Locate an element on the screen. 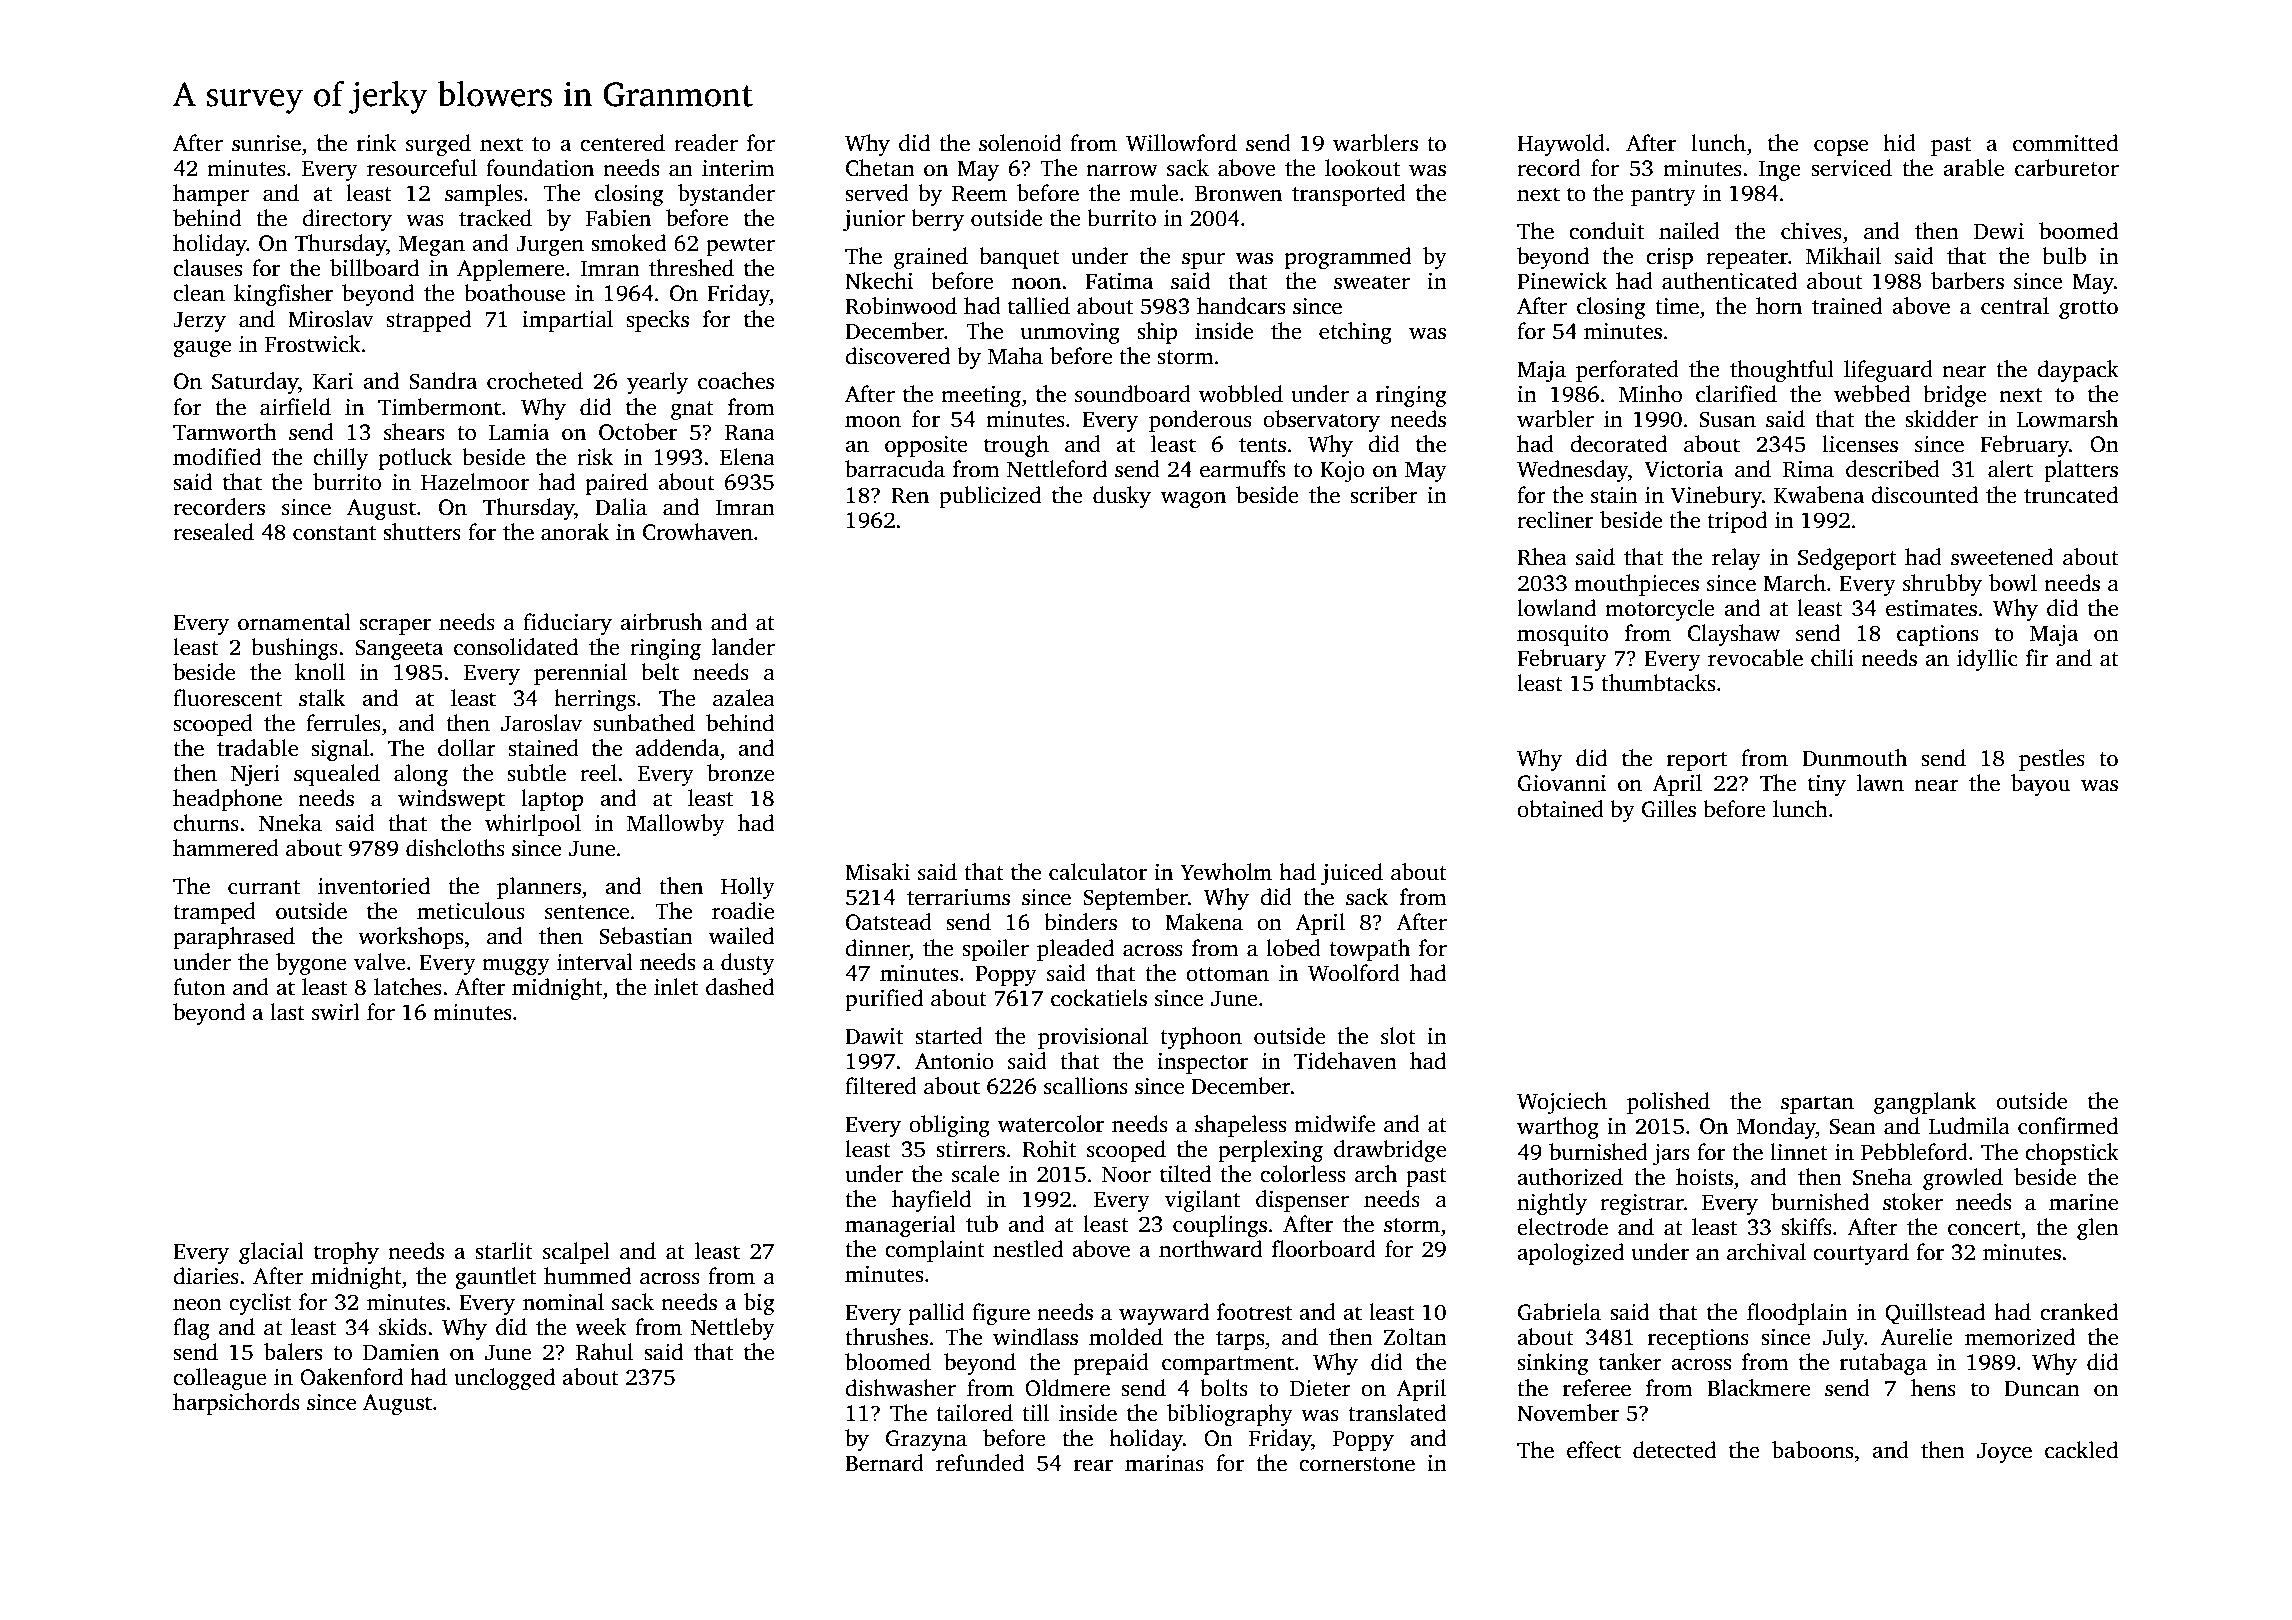 The width and height of the screenshot is (2292, 1620). November is located at coordinates (1568, 1413).
